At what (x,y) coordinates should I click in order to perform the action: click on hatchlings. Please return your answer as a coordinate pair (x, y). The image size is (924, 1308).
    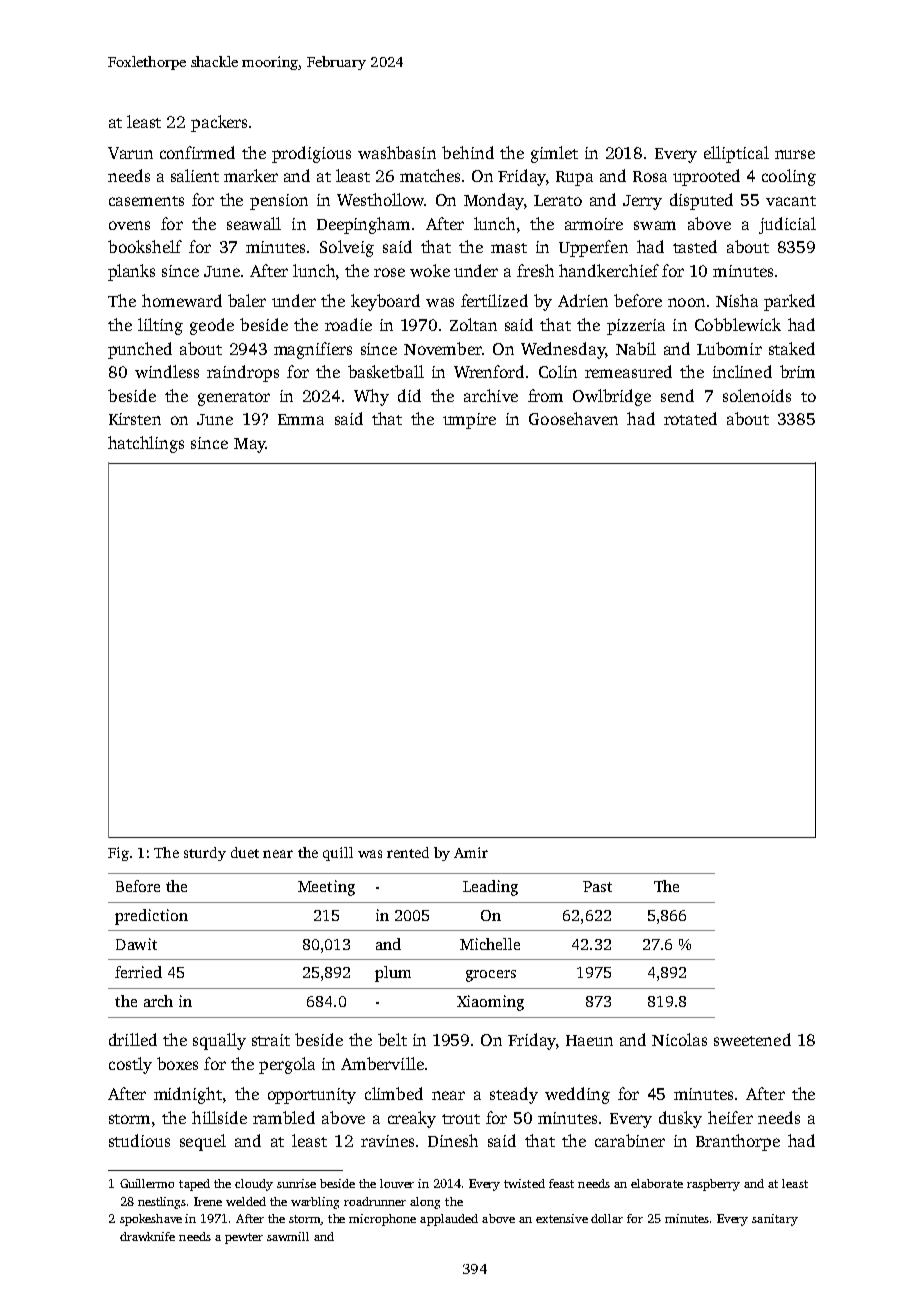
    Looking at the image, I should click on (146, 444).
